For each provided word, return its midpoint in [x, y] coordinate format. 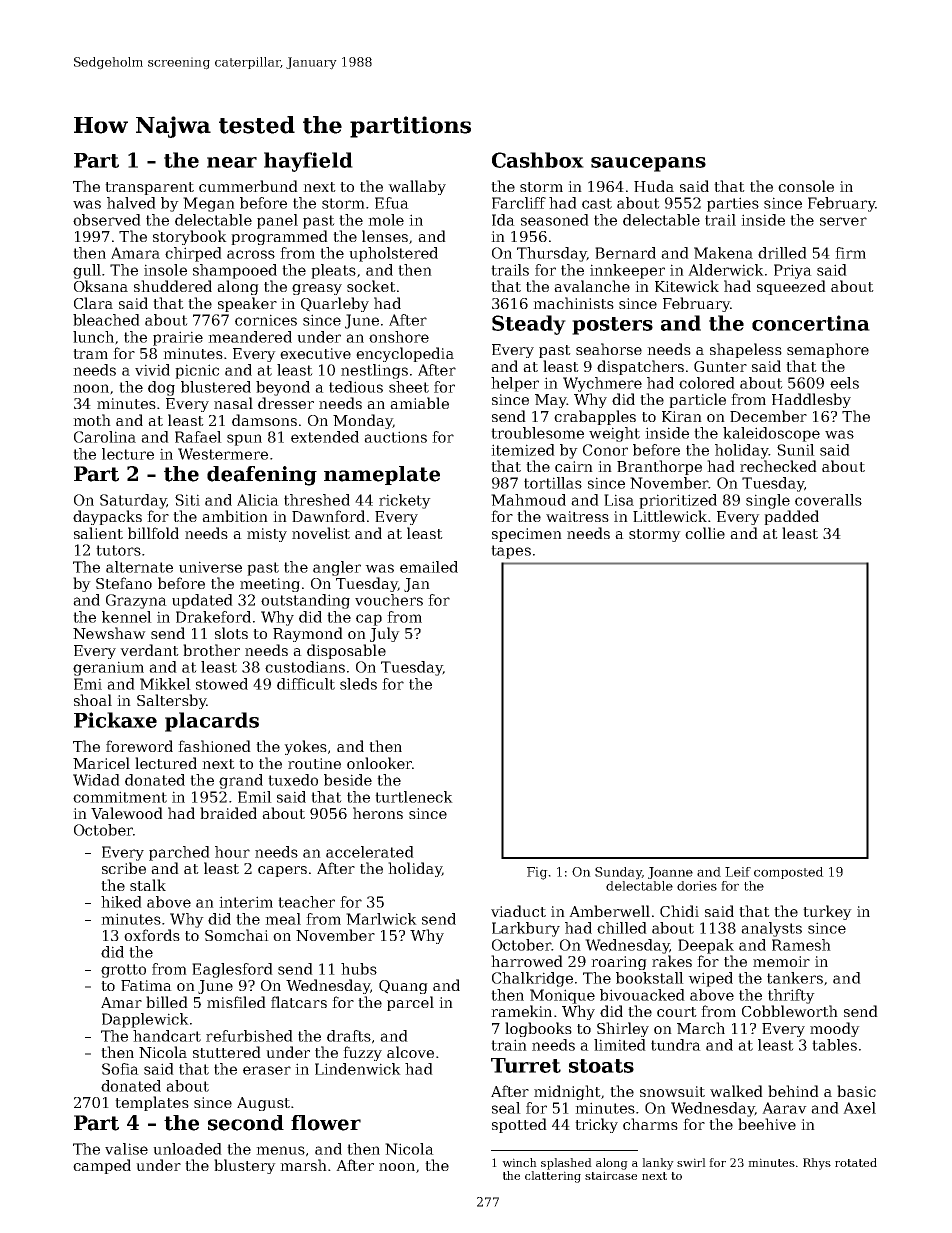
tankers [795, 978]
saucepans [648, 164]
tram [90, 354]
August [263, 1104]
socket [371, 286]
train [509, 1045]
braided [228, 813]
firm [850, 253]
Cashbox [538, 160]
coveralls [828, 500]
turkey [827, 912]
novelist [321, 533]
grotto [123, 971]
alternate [139, 567]
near [232, 162]
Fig [537, 873]
